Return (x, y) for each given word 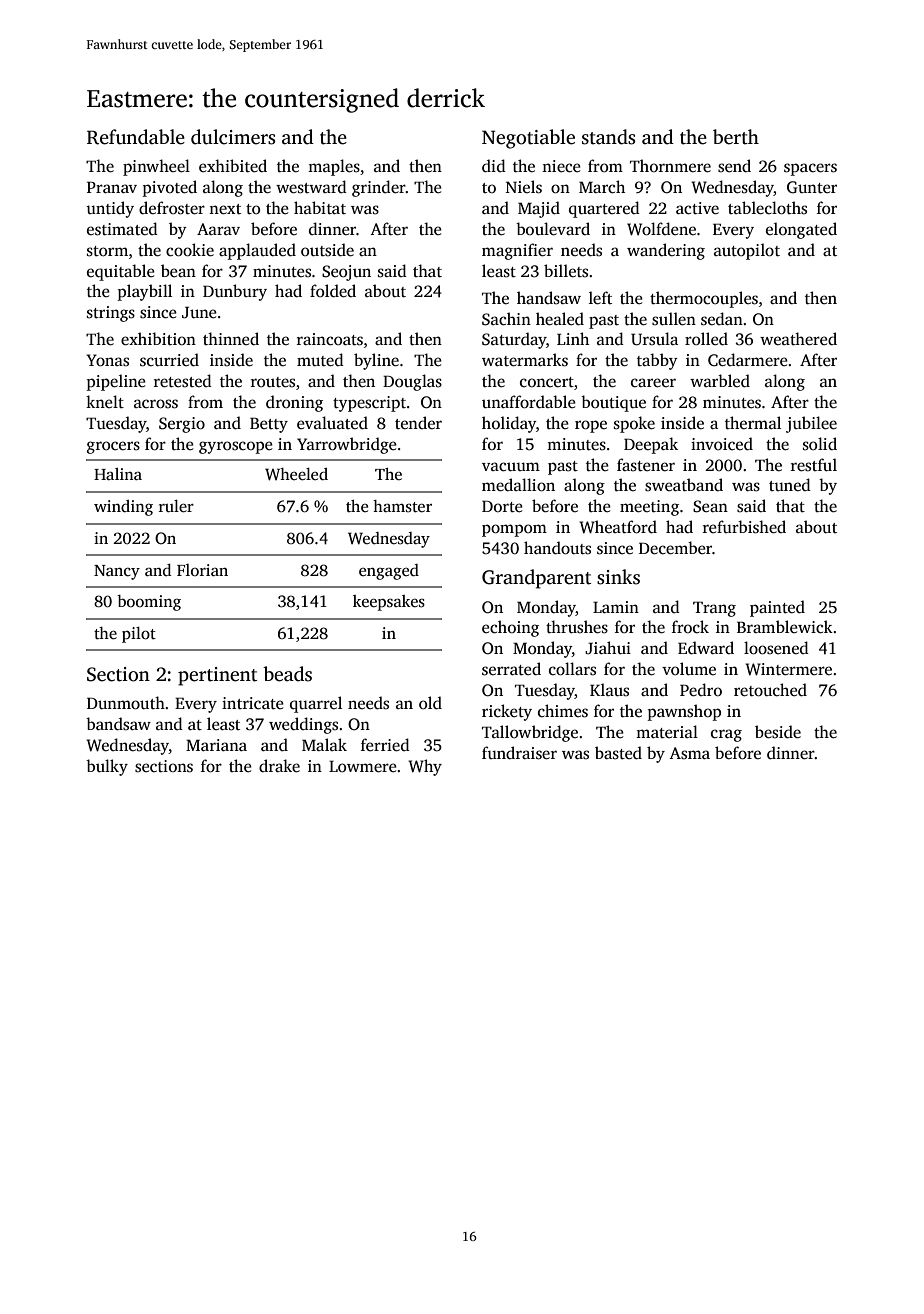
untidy (110, 209)
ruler (176, 506)
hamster (402, 506)
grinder (379, 188)
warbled (720, 381)
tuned (790, 484)
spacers (810, 169)
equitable (121, 272)
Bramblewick (785, 627)
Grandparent (536, 579)
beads (287, 674)
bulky (107, 767)
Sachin (506, 319)
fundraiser (519, 753)
